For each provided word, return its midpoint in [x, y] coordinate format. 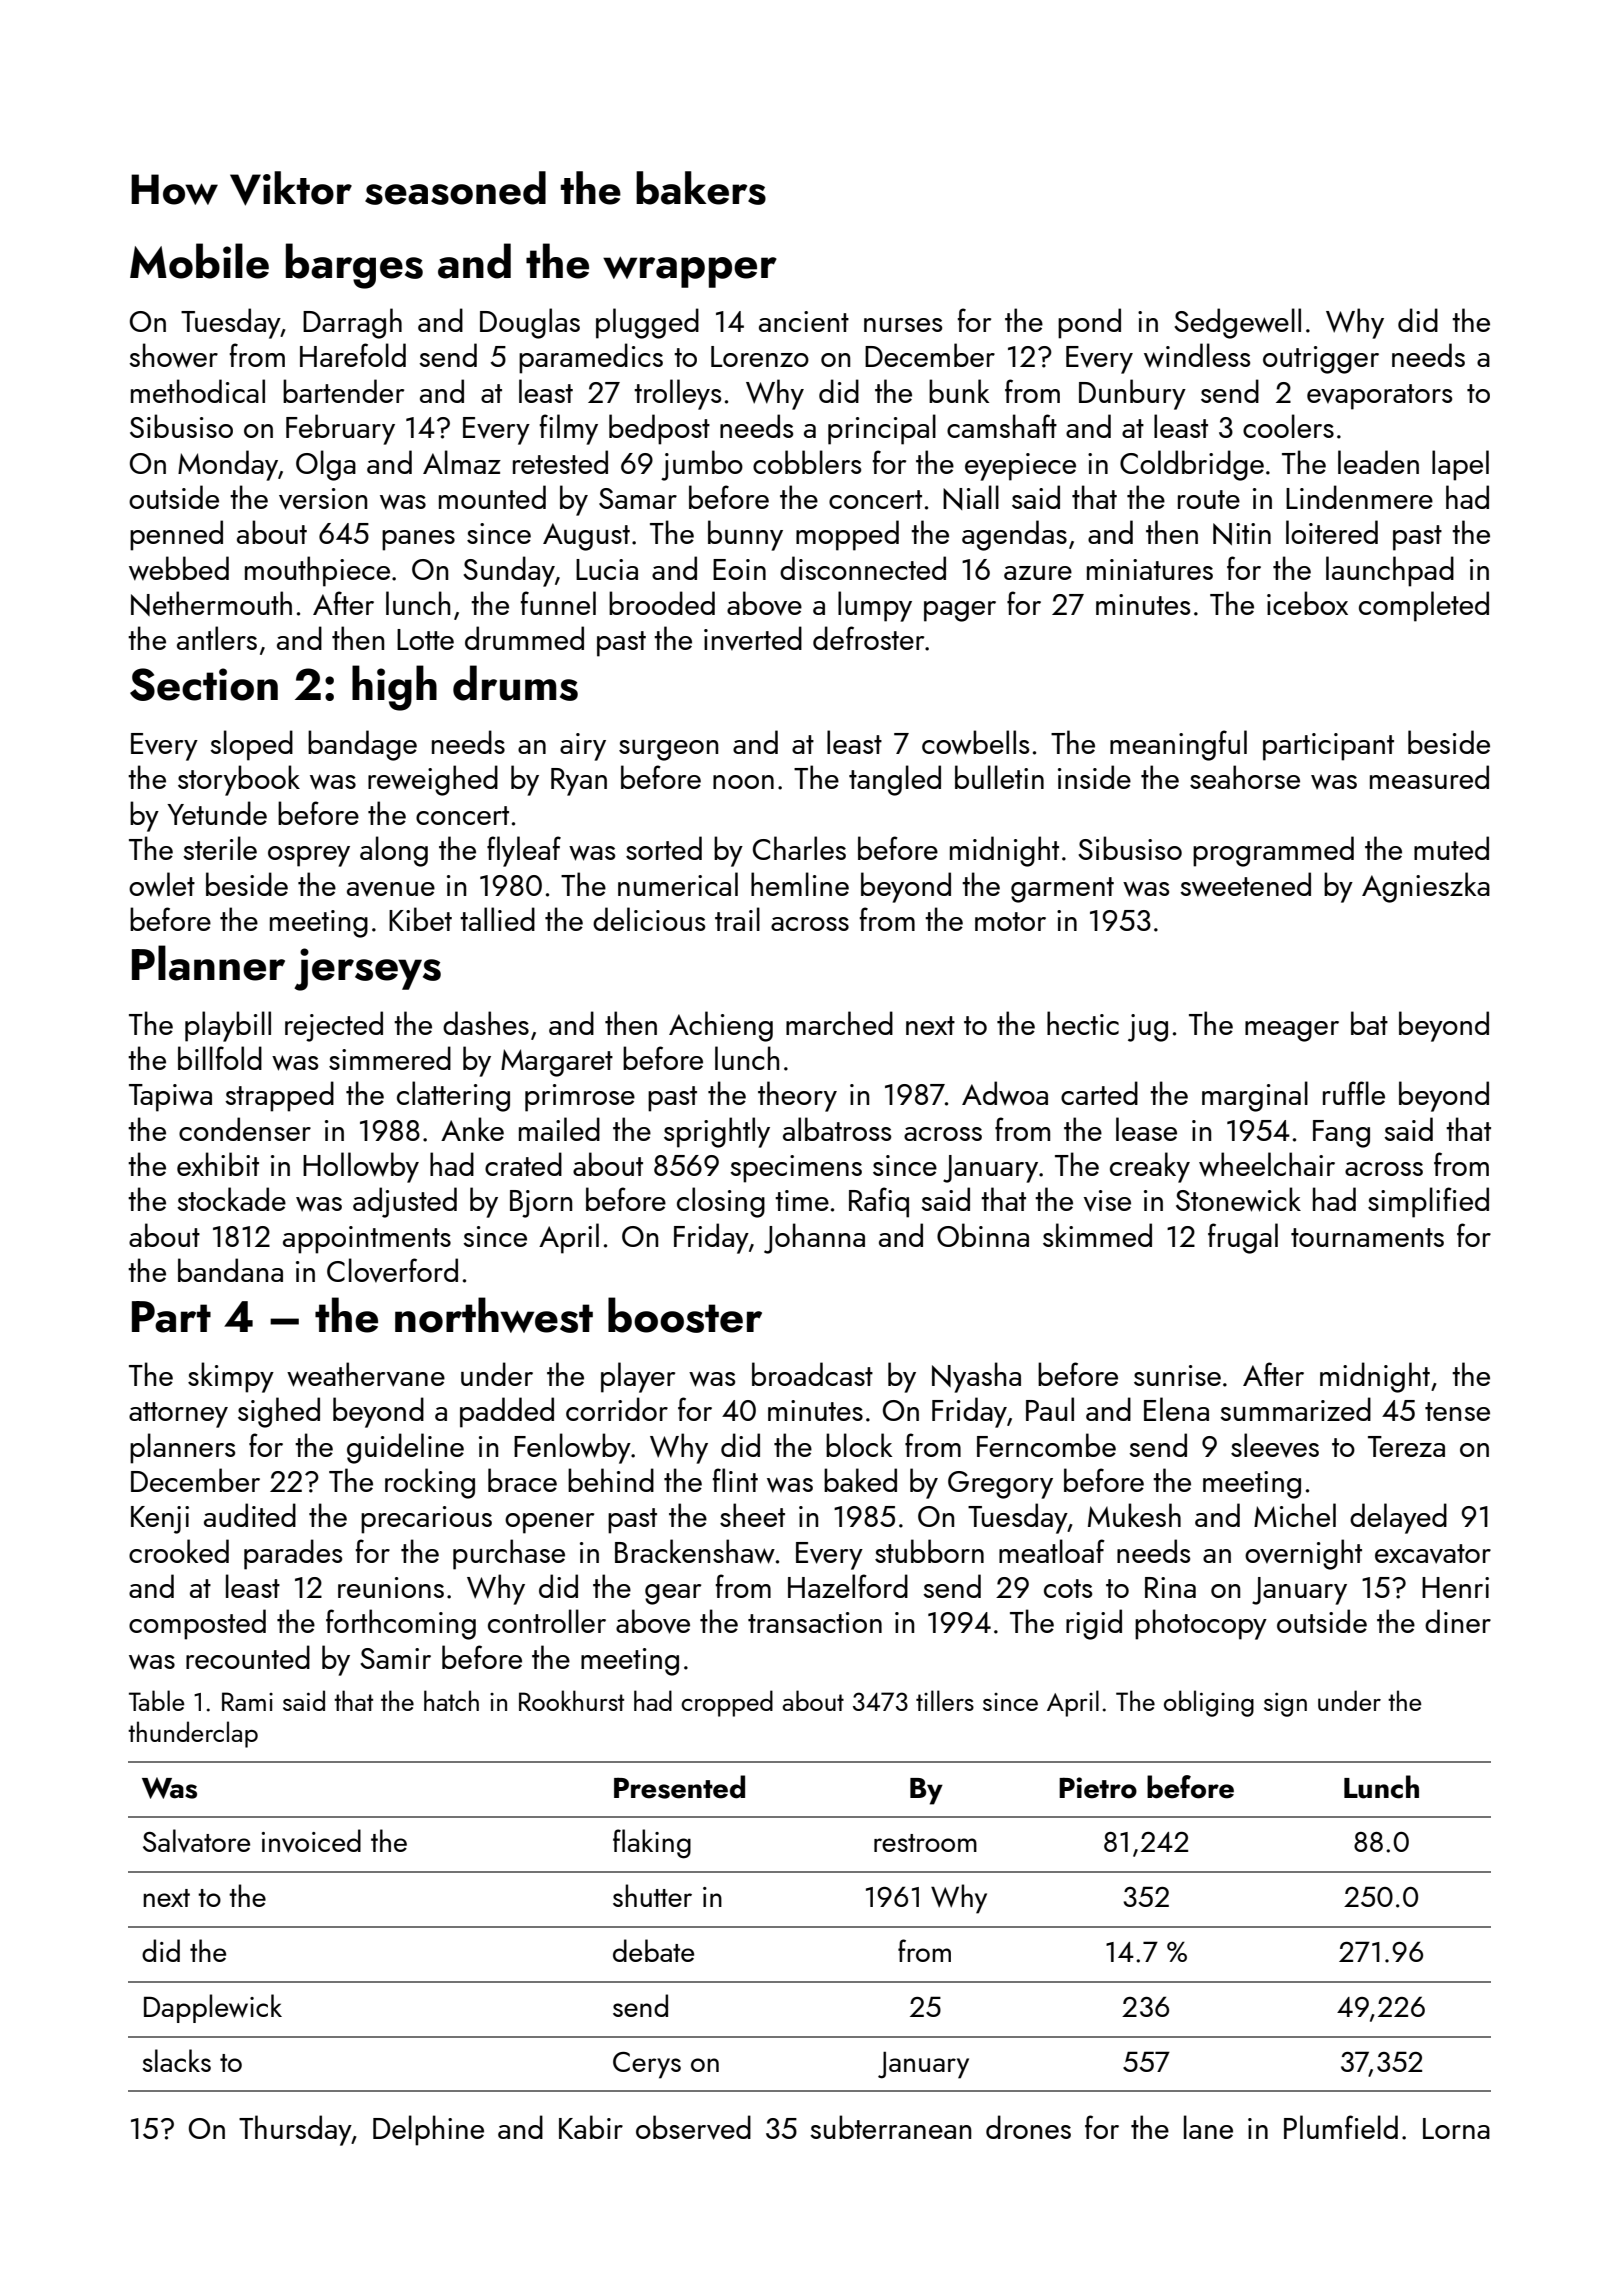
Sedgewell [1237, 323]
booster [685, 1315]
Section [204, 684]
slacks [176, 2060]
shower [173, 355]
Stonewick [1238, 1199]
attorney [178, 1415]
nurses [903, 325]
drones [1028, 2127]
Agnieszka [1426, 887]
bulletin [999, 777]
